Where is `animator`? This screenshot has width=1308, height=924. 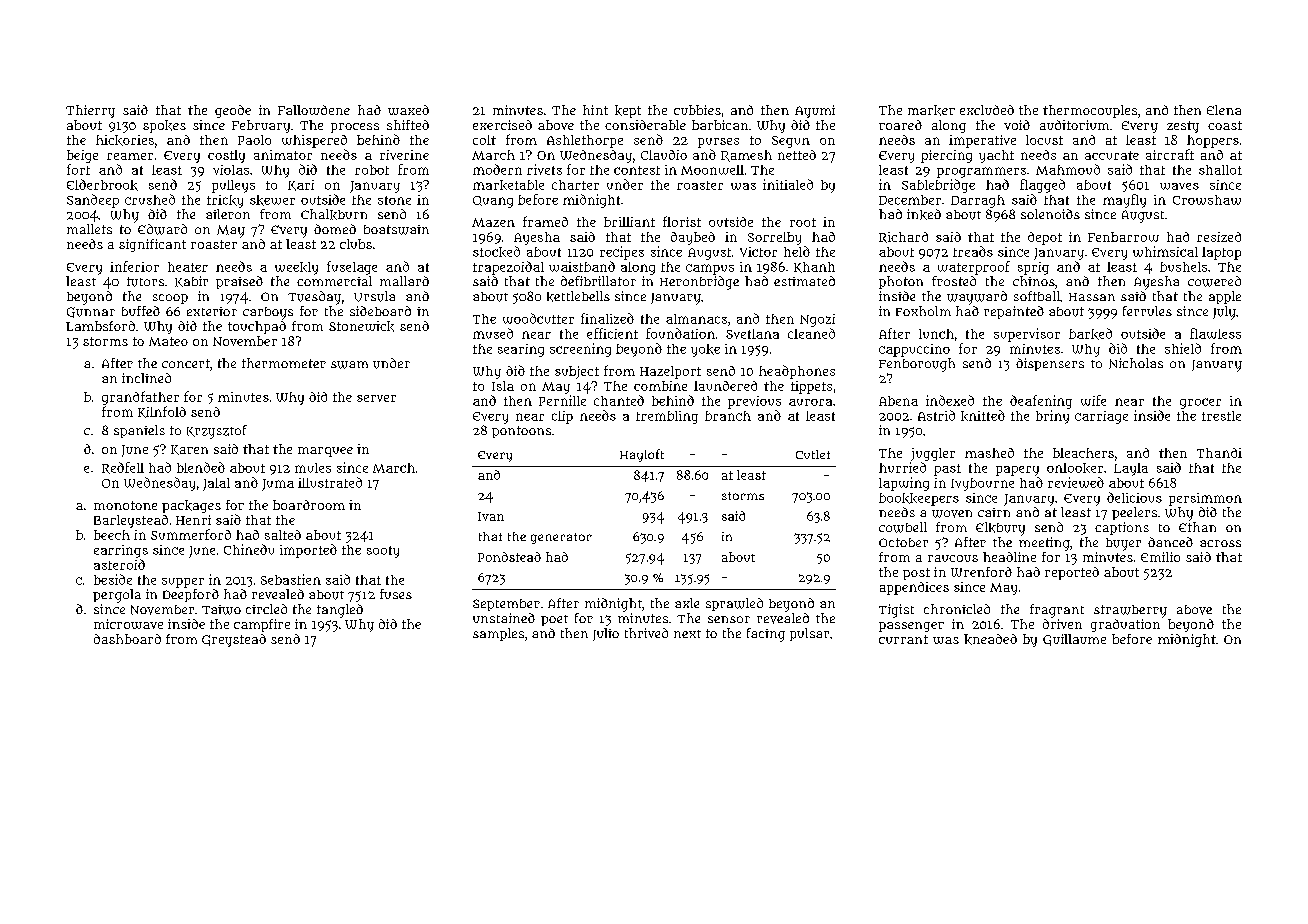 animator is located at coordinates (283, 155).
